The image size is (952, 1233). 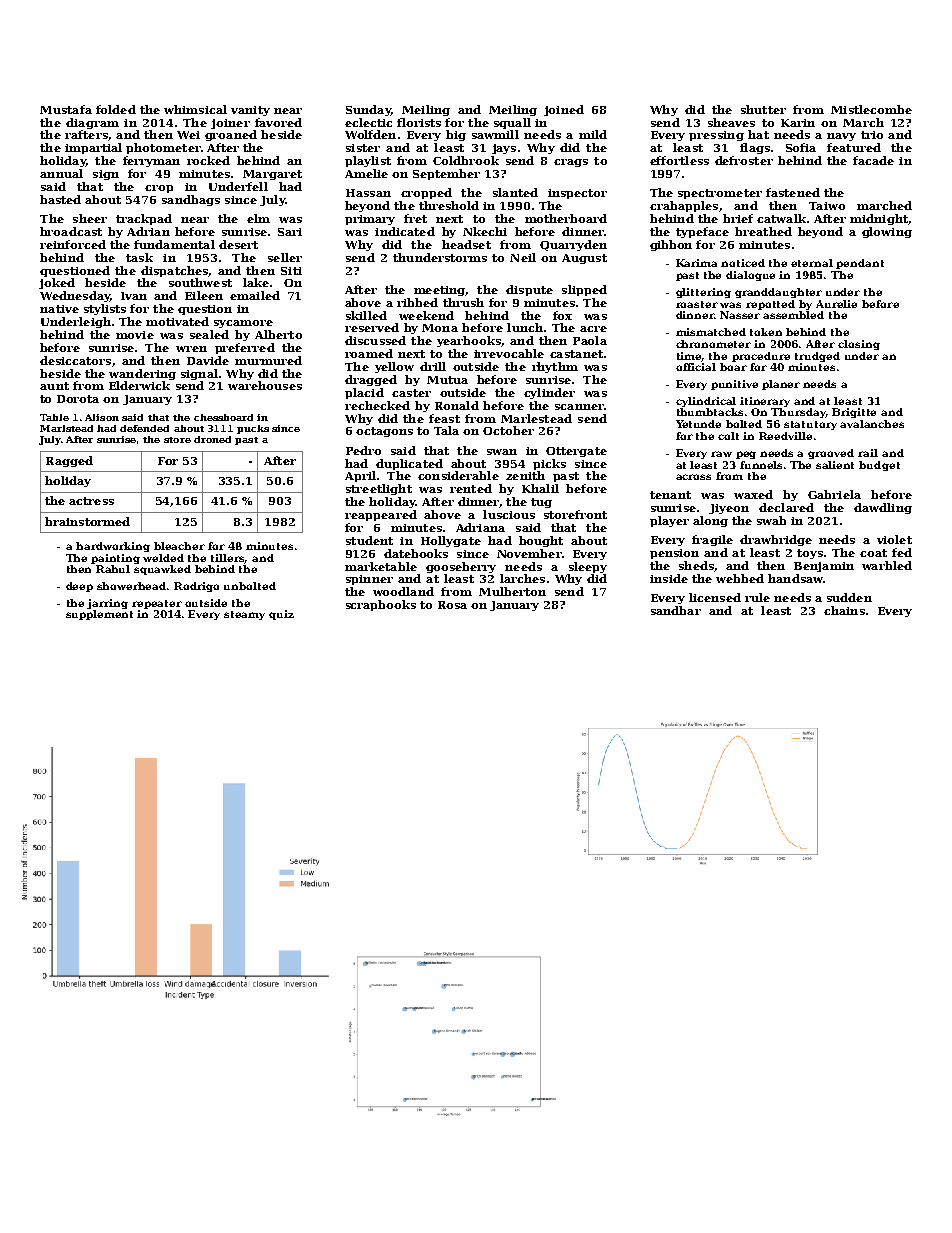 What do you see at coordinates (763, 109) in the screenshot?
I see `shutter` at bounding box center [763, 109].
